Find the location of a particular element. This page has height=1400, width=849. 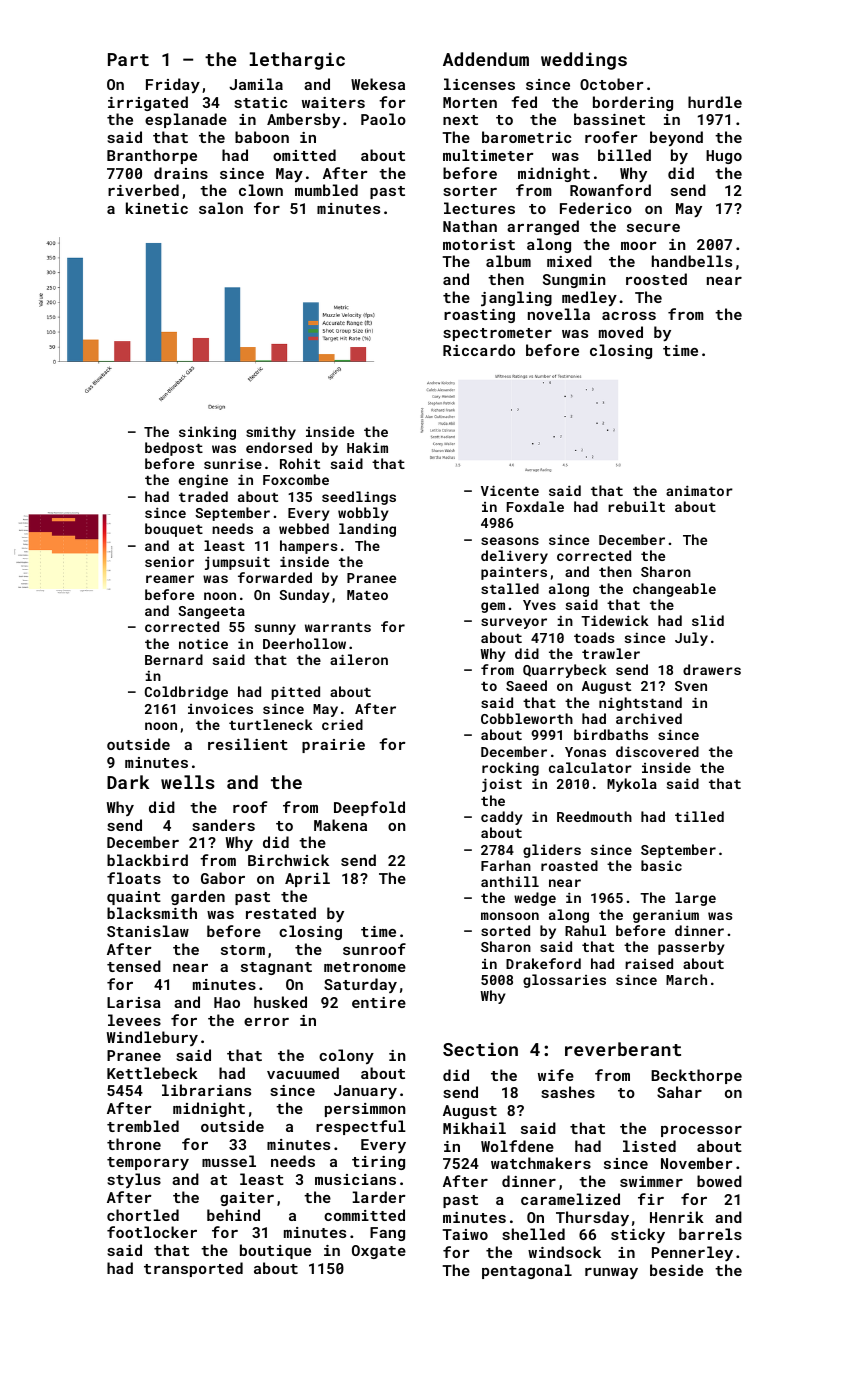

Oxgate is located at coordinates (379, 1252).
